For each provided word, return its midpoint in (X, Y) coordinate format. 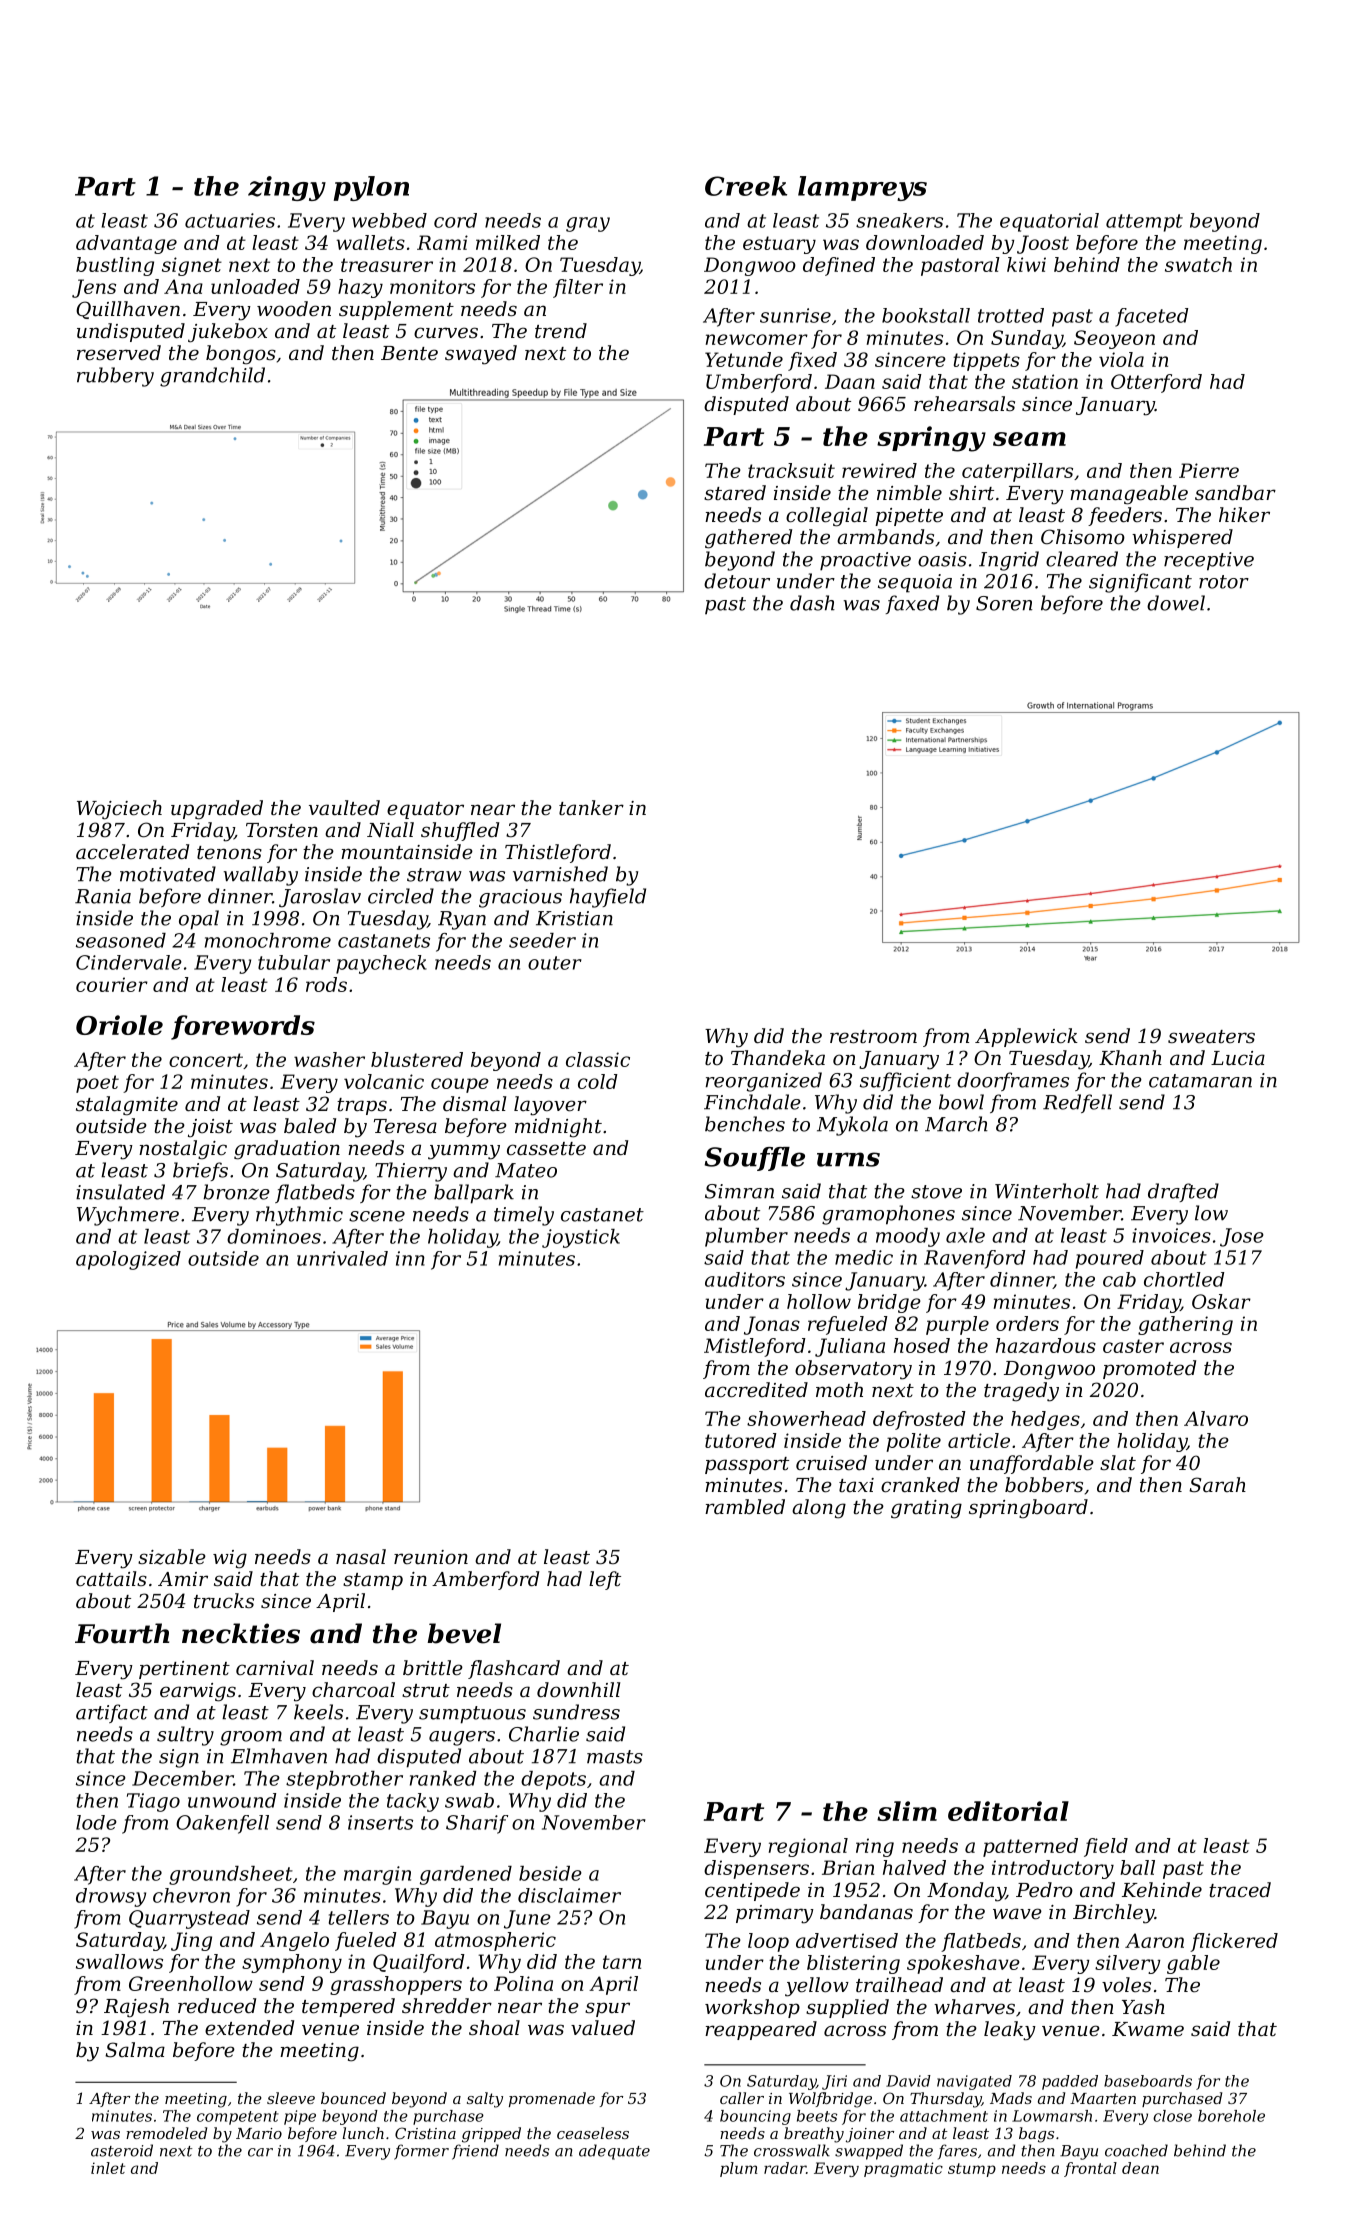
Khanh (1130, 1057)
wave (1017, 1914)
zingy (287, 188)
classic (598, 1059)
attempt (1144, 223)
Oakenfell (222, 1824)
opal (199, 920)
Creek (746, 186)
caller (742, 2098)
